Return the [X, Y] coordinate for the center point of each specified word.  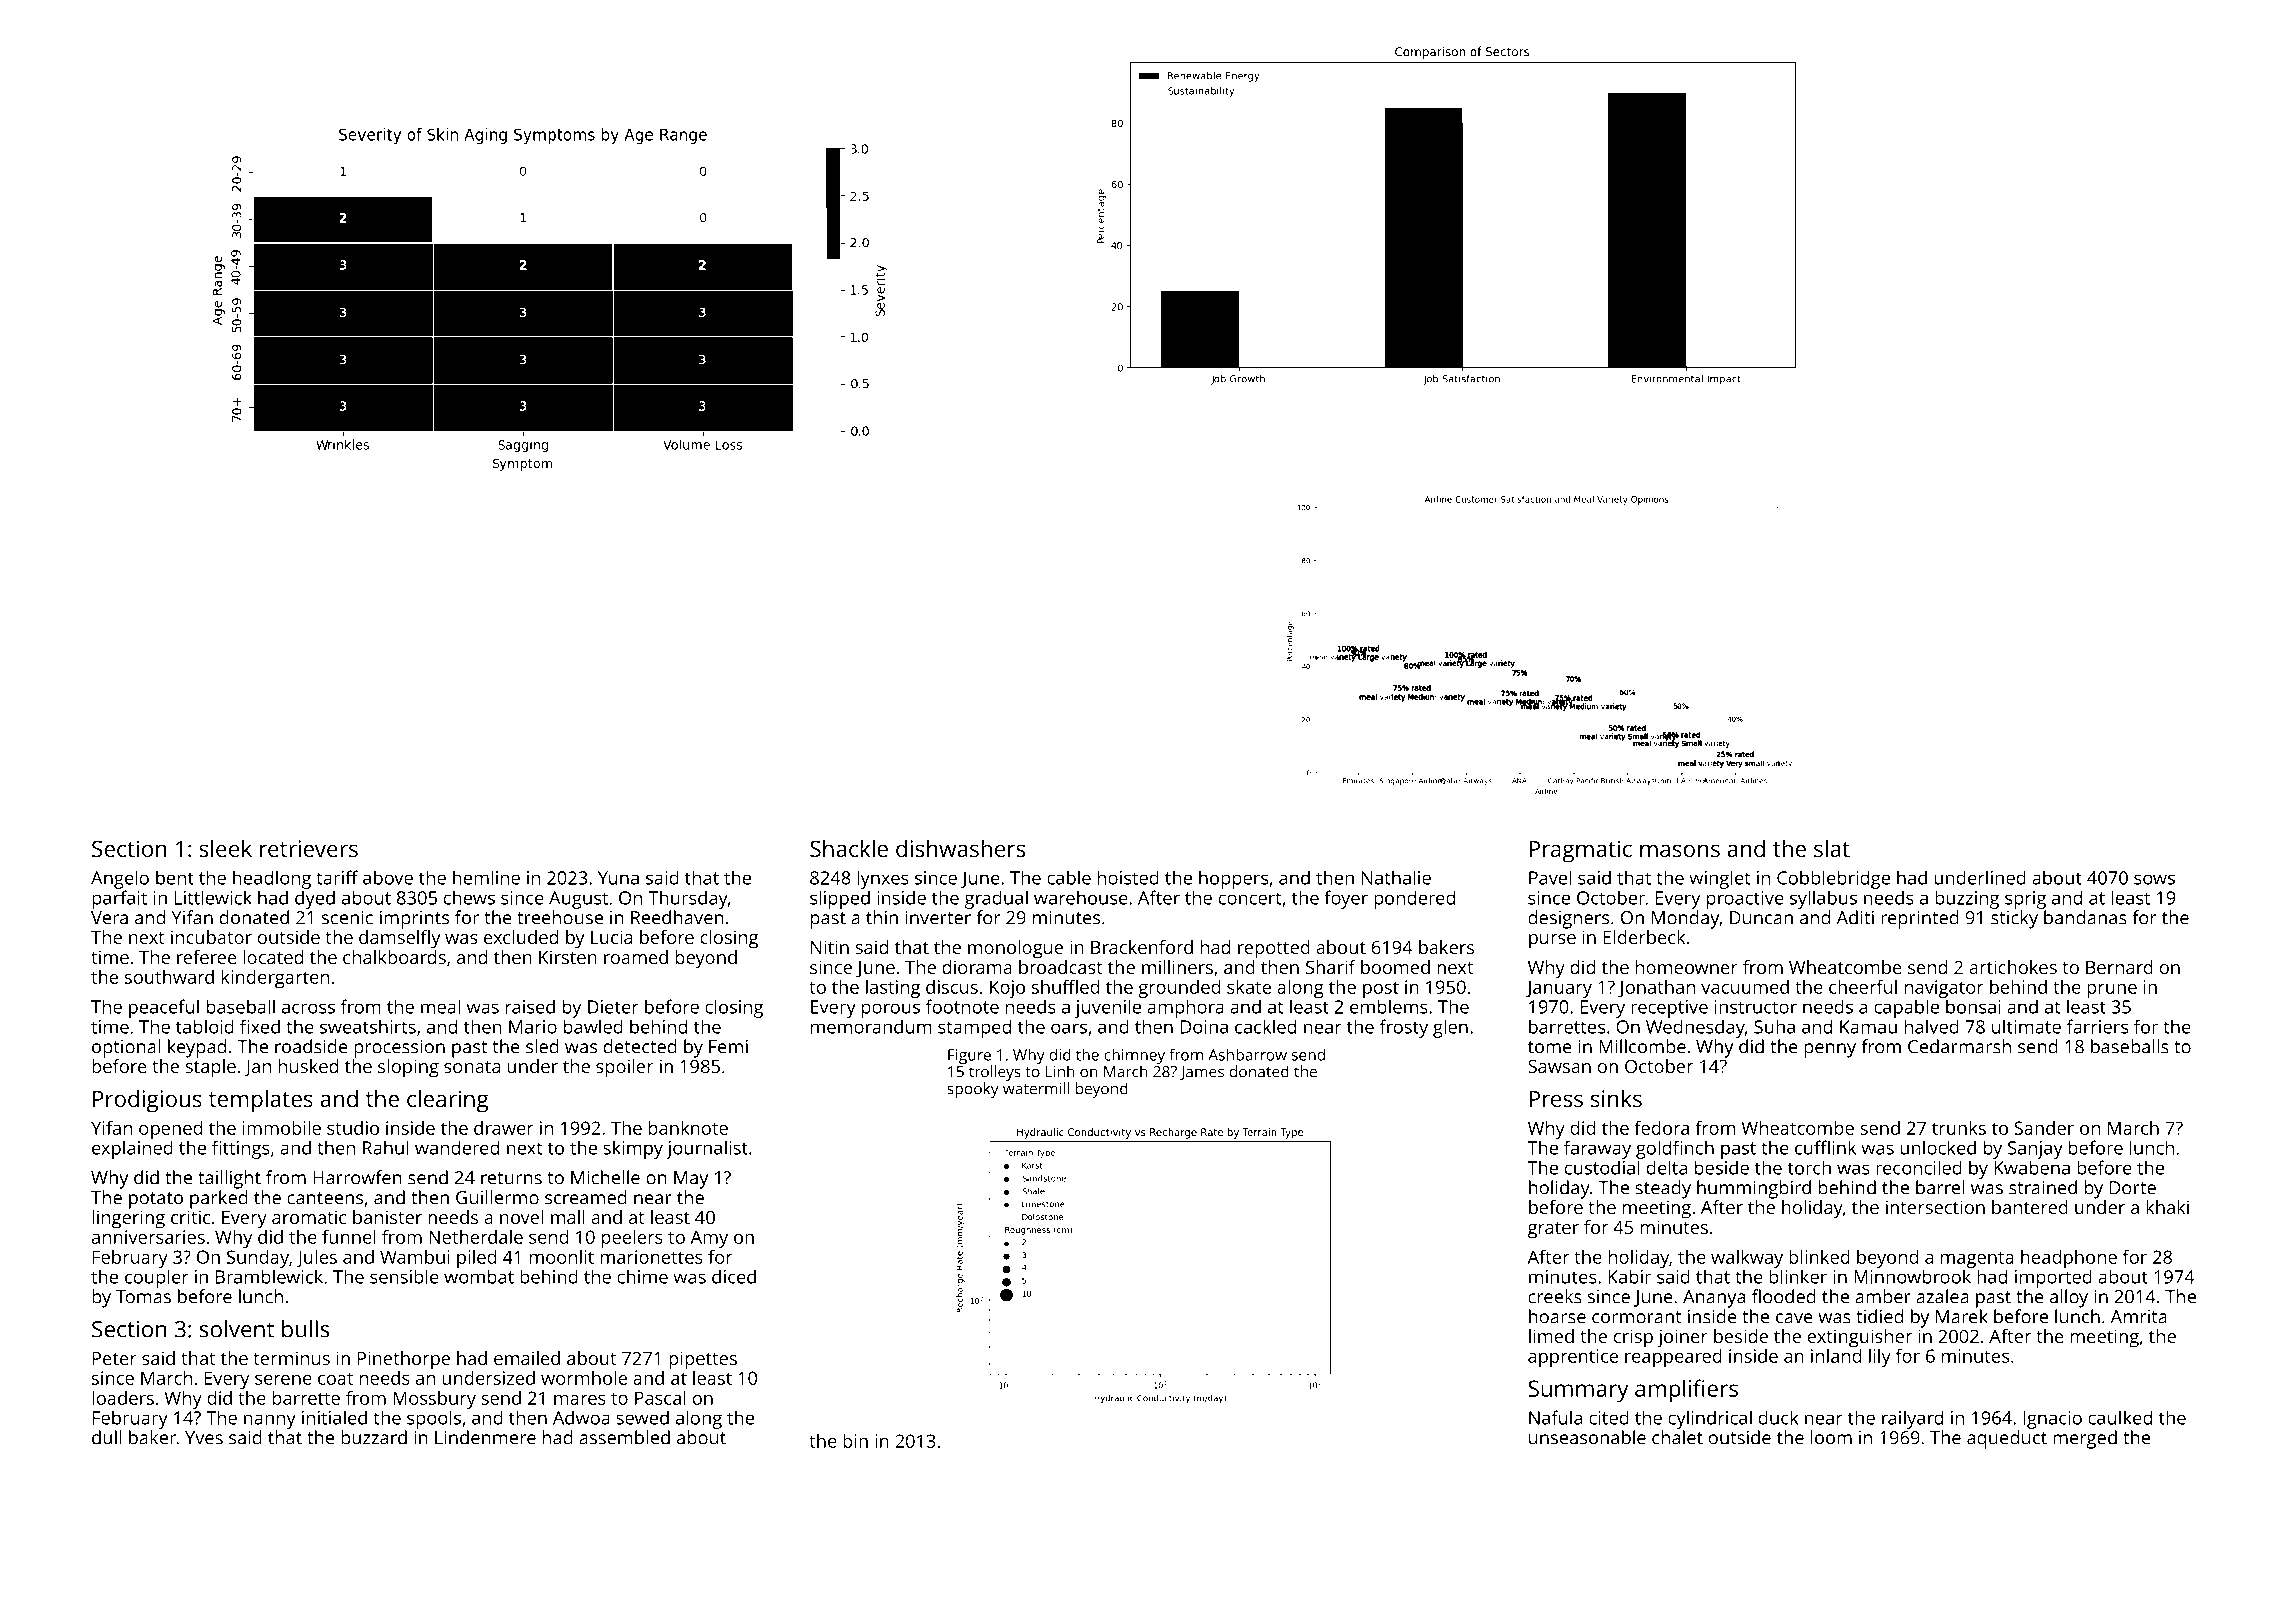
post [1381, 990]
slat [1832, 848]
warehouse [1081, 897]
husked [308, 1066]
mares [580, 1400]
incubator [211, 937]
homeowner [1687, 967]
